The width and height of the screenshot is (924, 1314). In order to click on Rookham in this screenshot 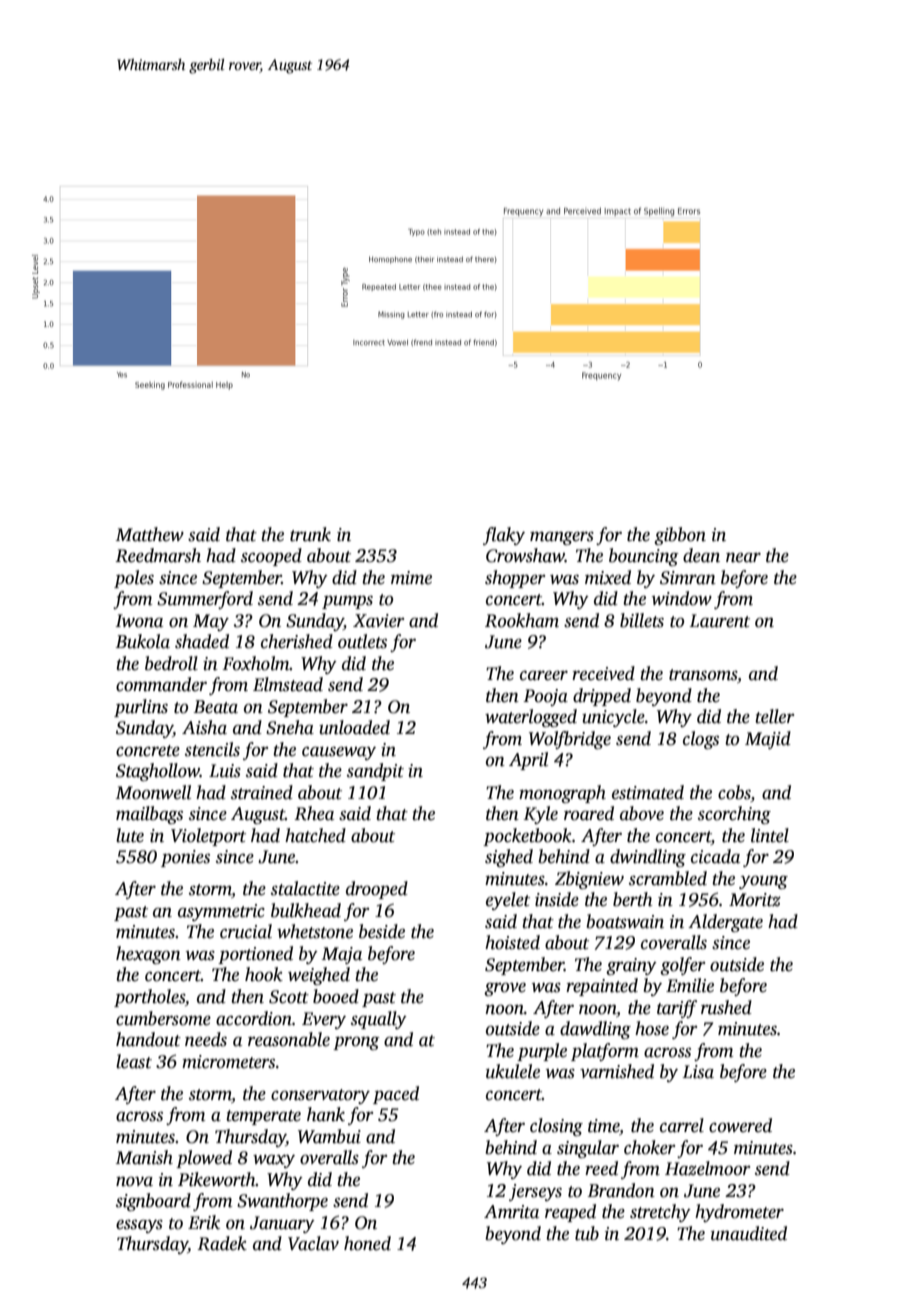, I will do `click(522, 620)`.
